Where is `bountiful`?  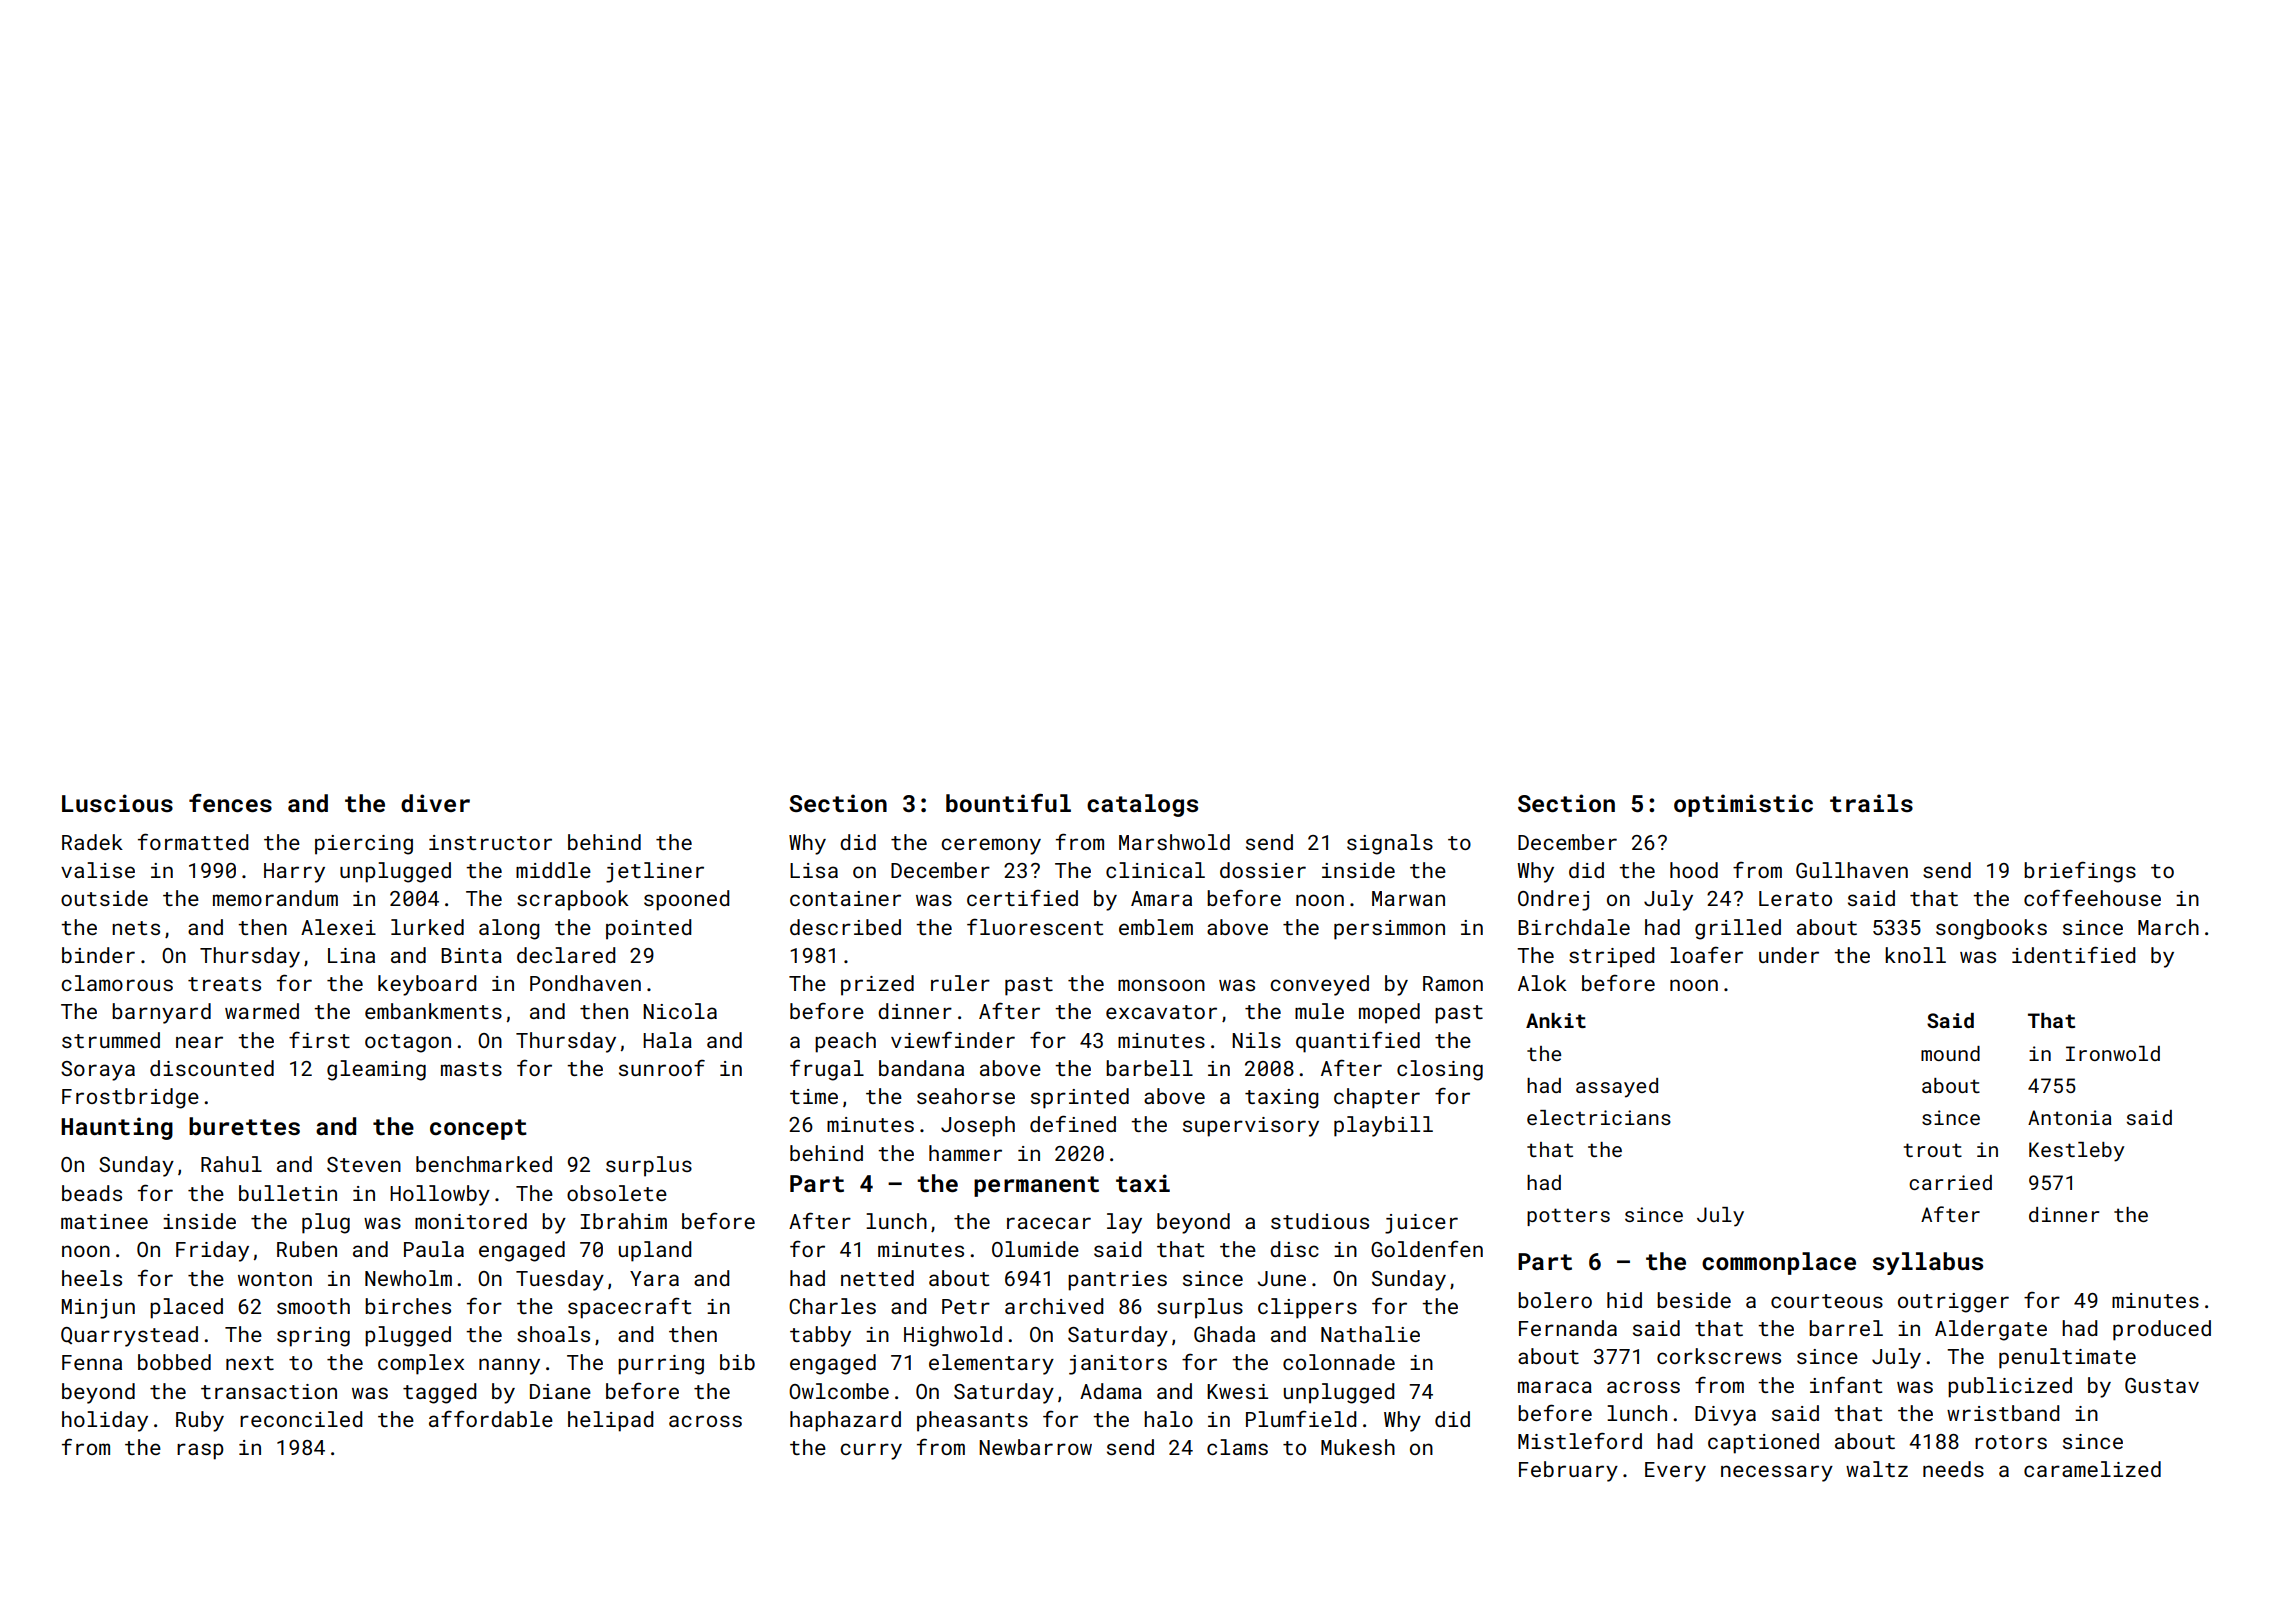
bountiful is located at coordinates (1008, 803).
